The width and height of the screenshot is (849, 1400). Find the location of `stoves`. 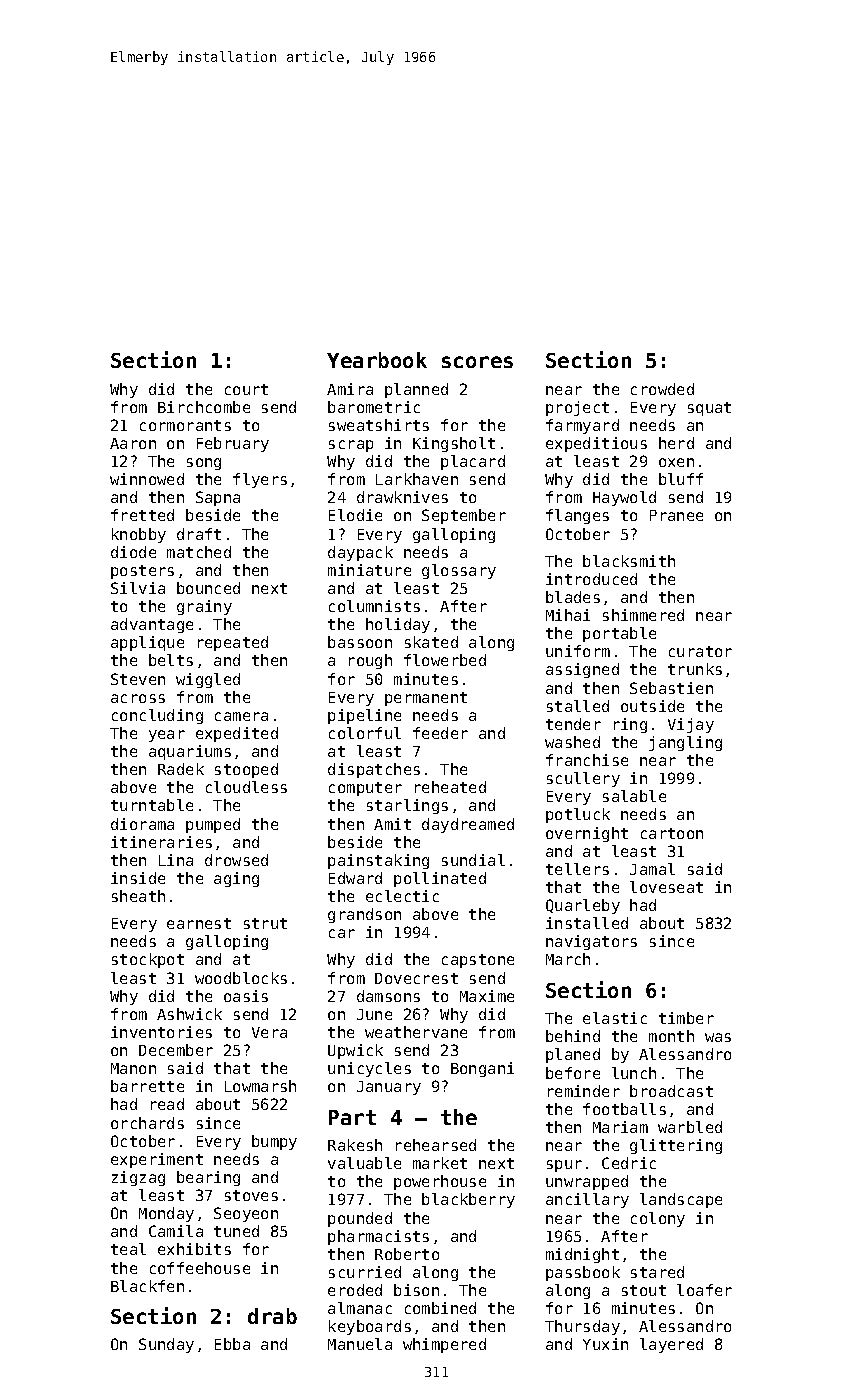

stoves is located at coordinates (251, 1195).
